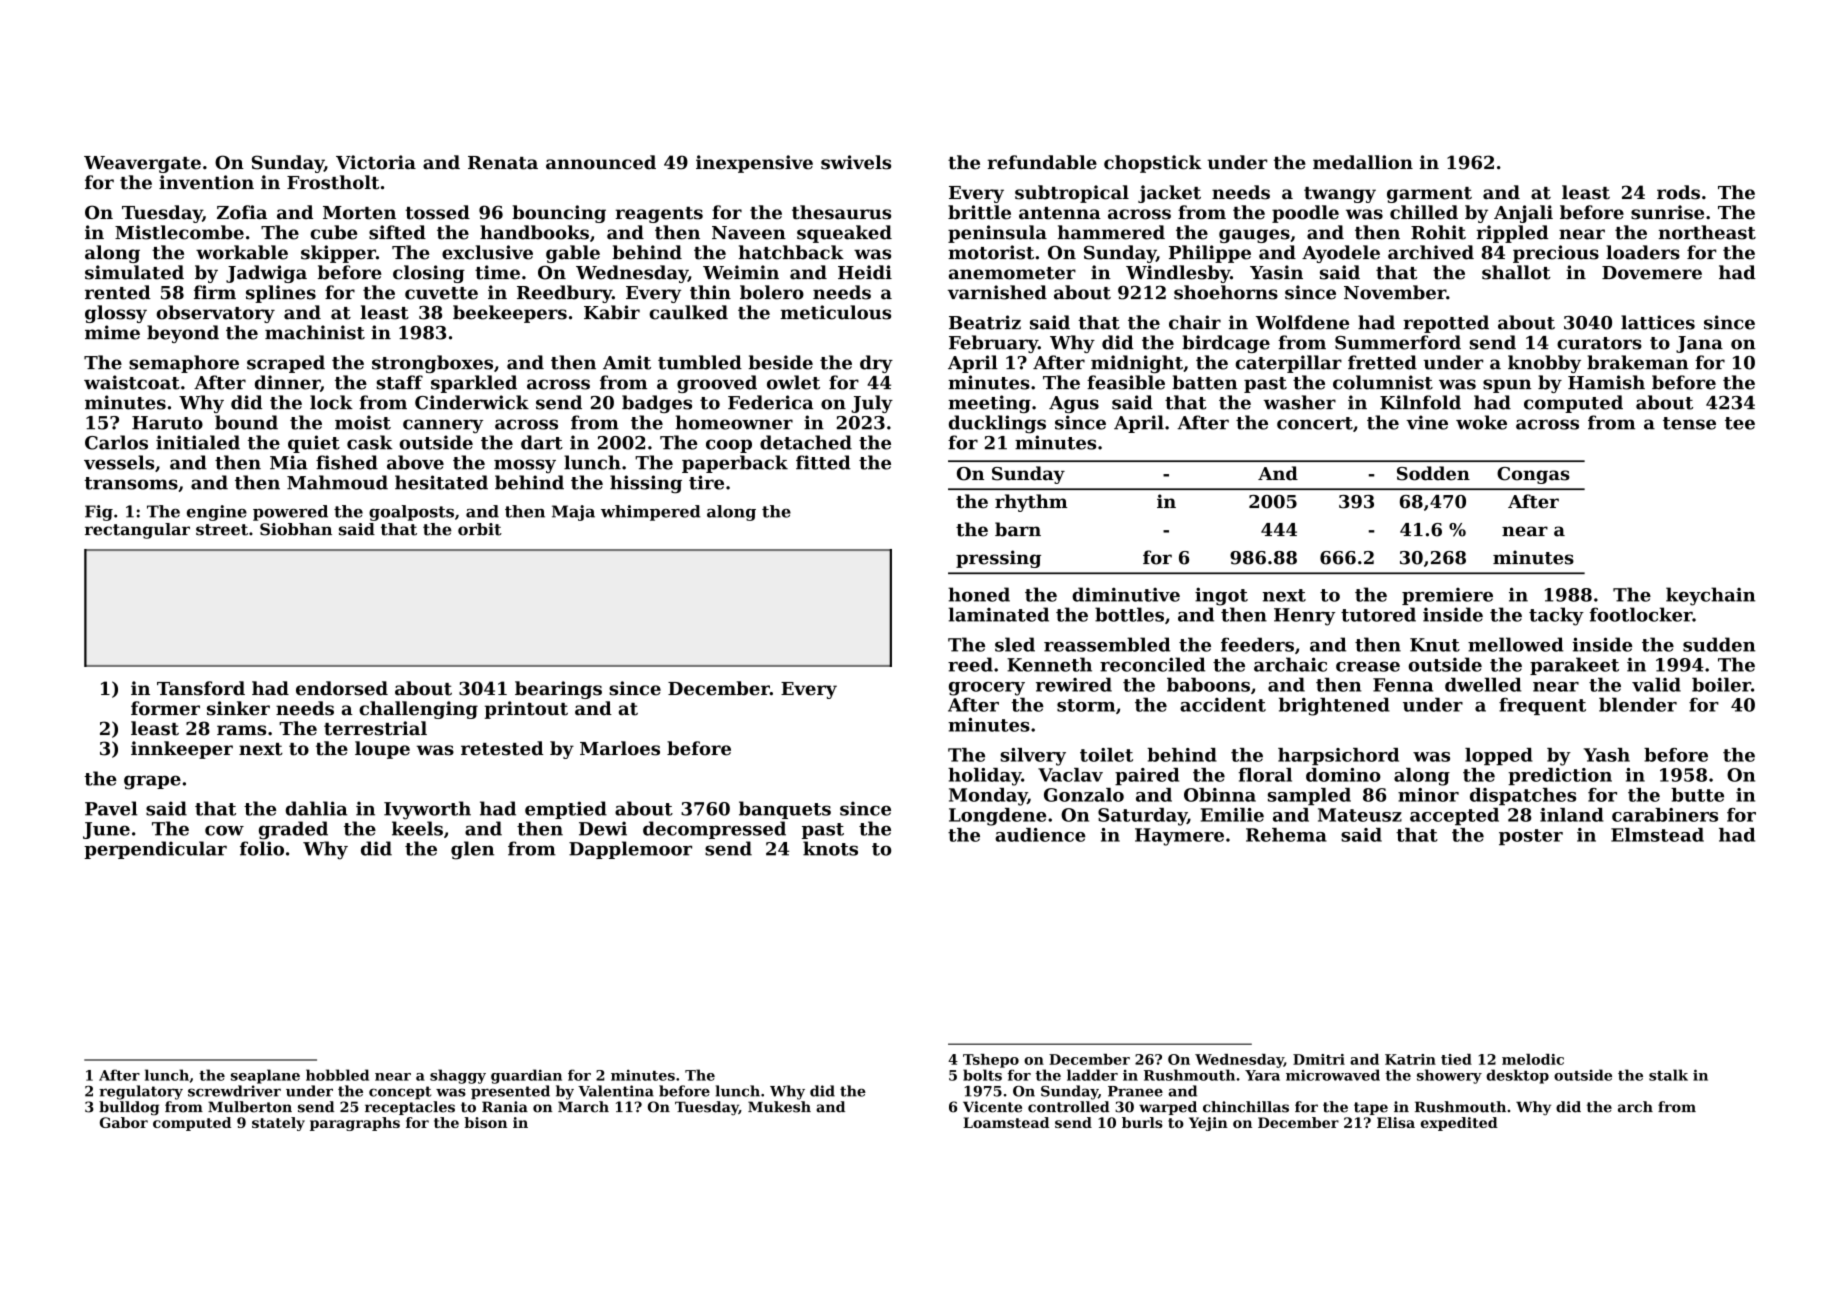 The width and height of the screenshot is (1840, 1301). I want to click on Renata, so click(503, 163).
